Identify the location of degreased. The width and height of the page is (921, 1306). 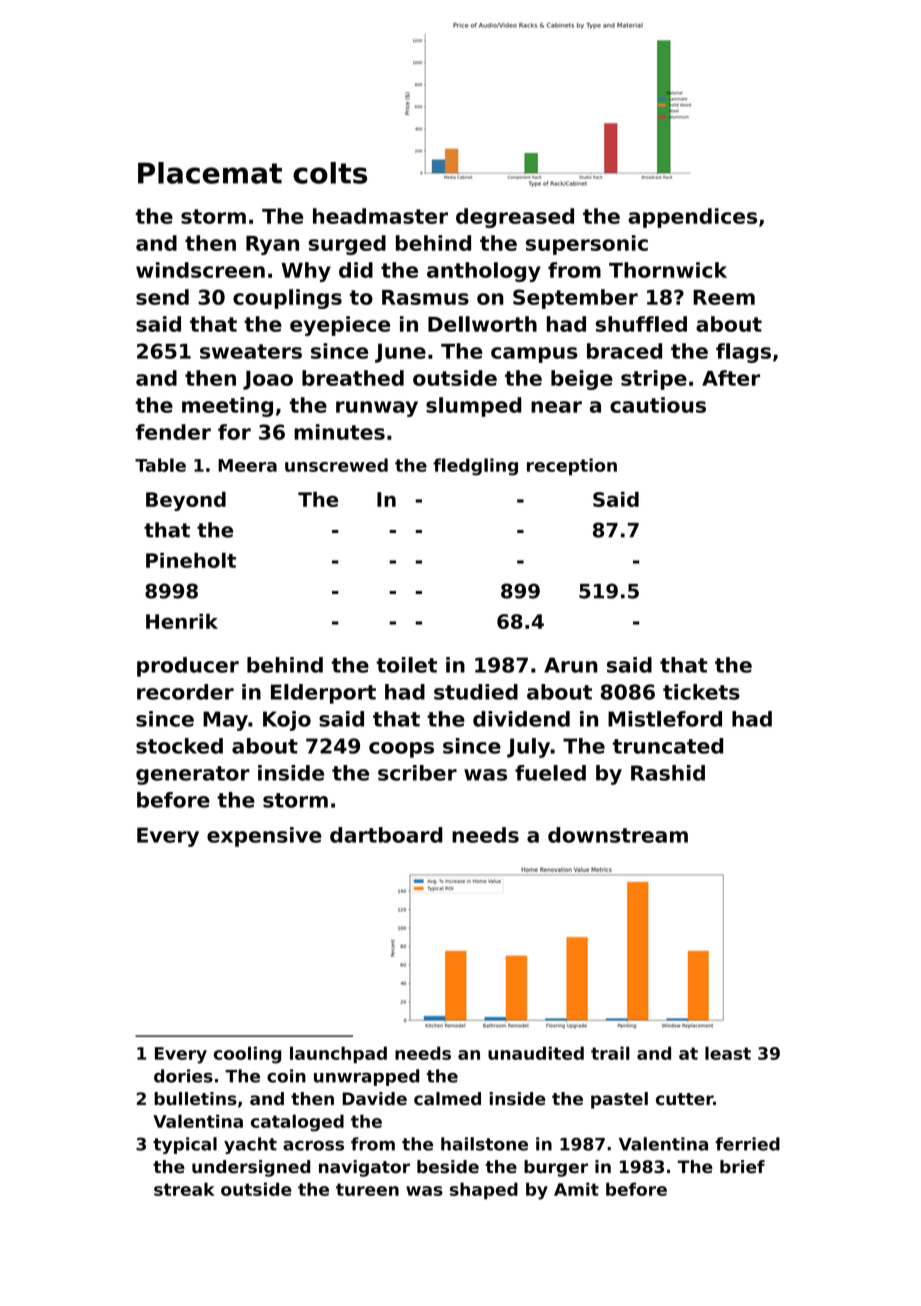
(515, 218).
